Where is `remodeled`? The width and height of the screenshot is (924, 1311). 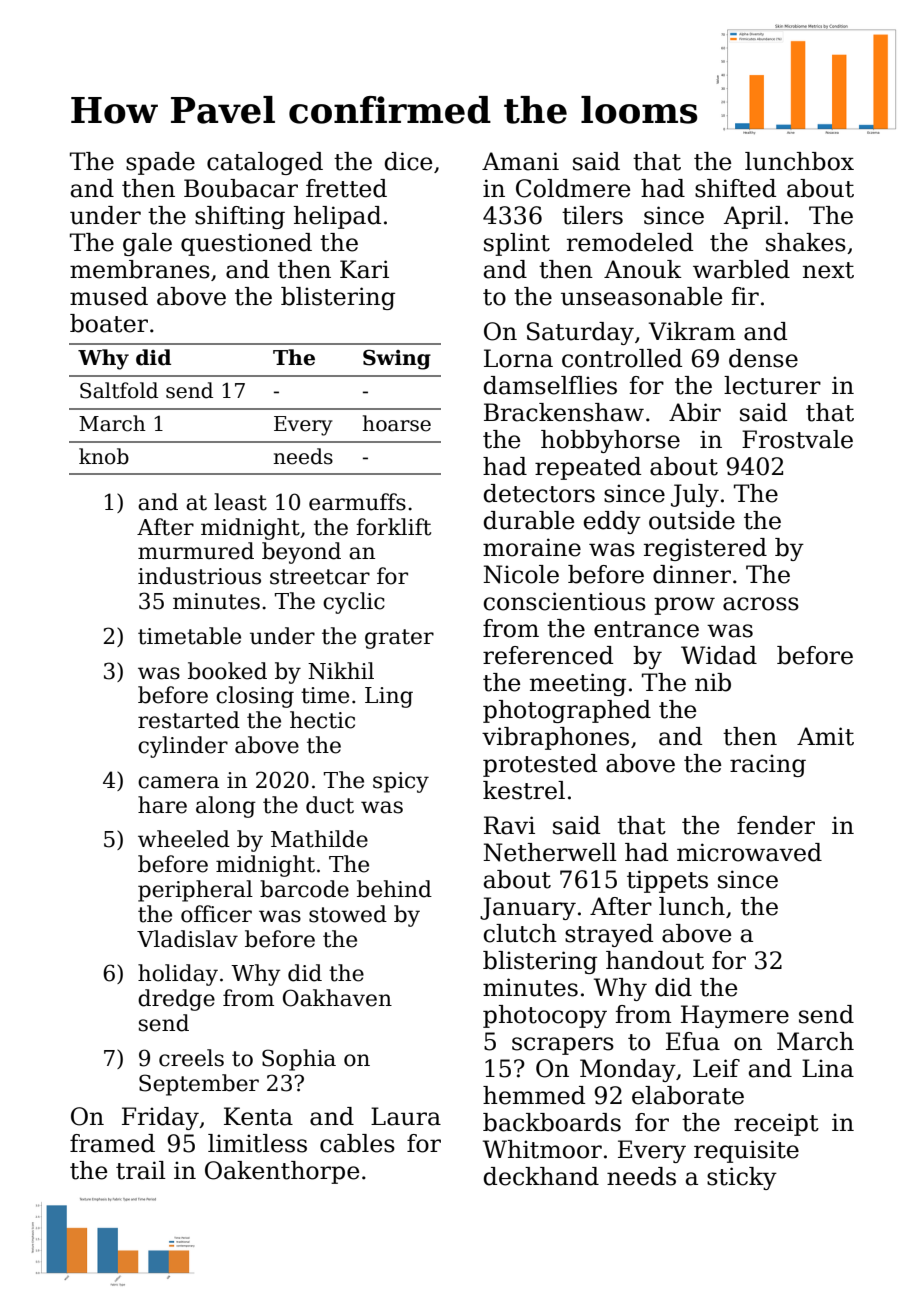 remodeled is located at coordinates (630, 242).
